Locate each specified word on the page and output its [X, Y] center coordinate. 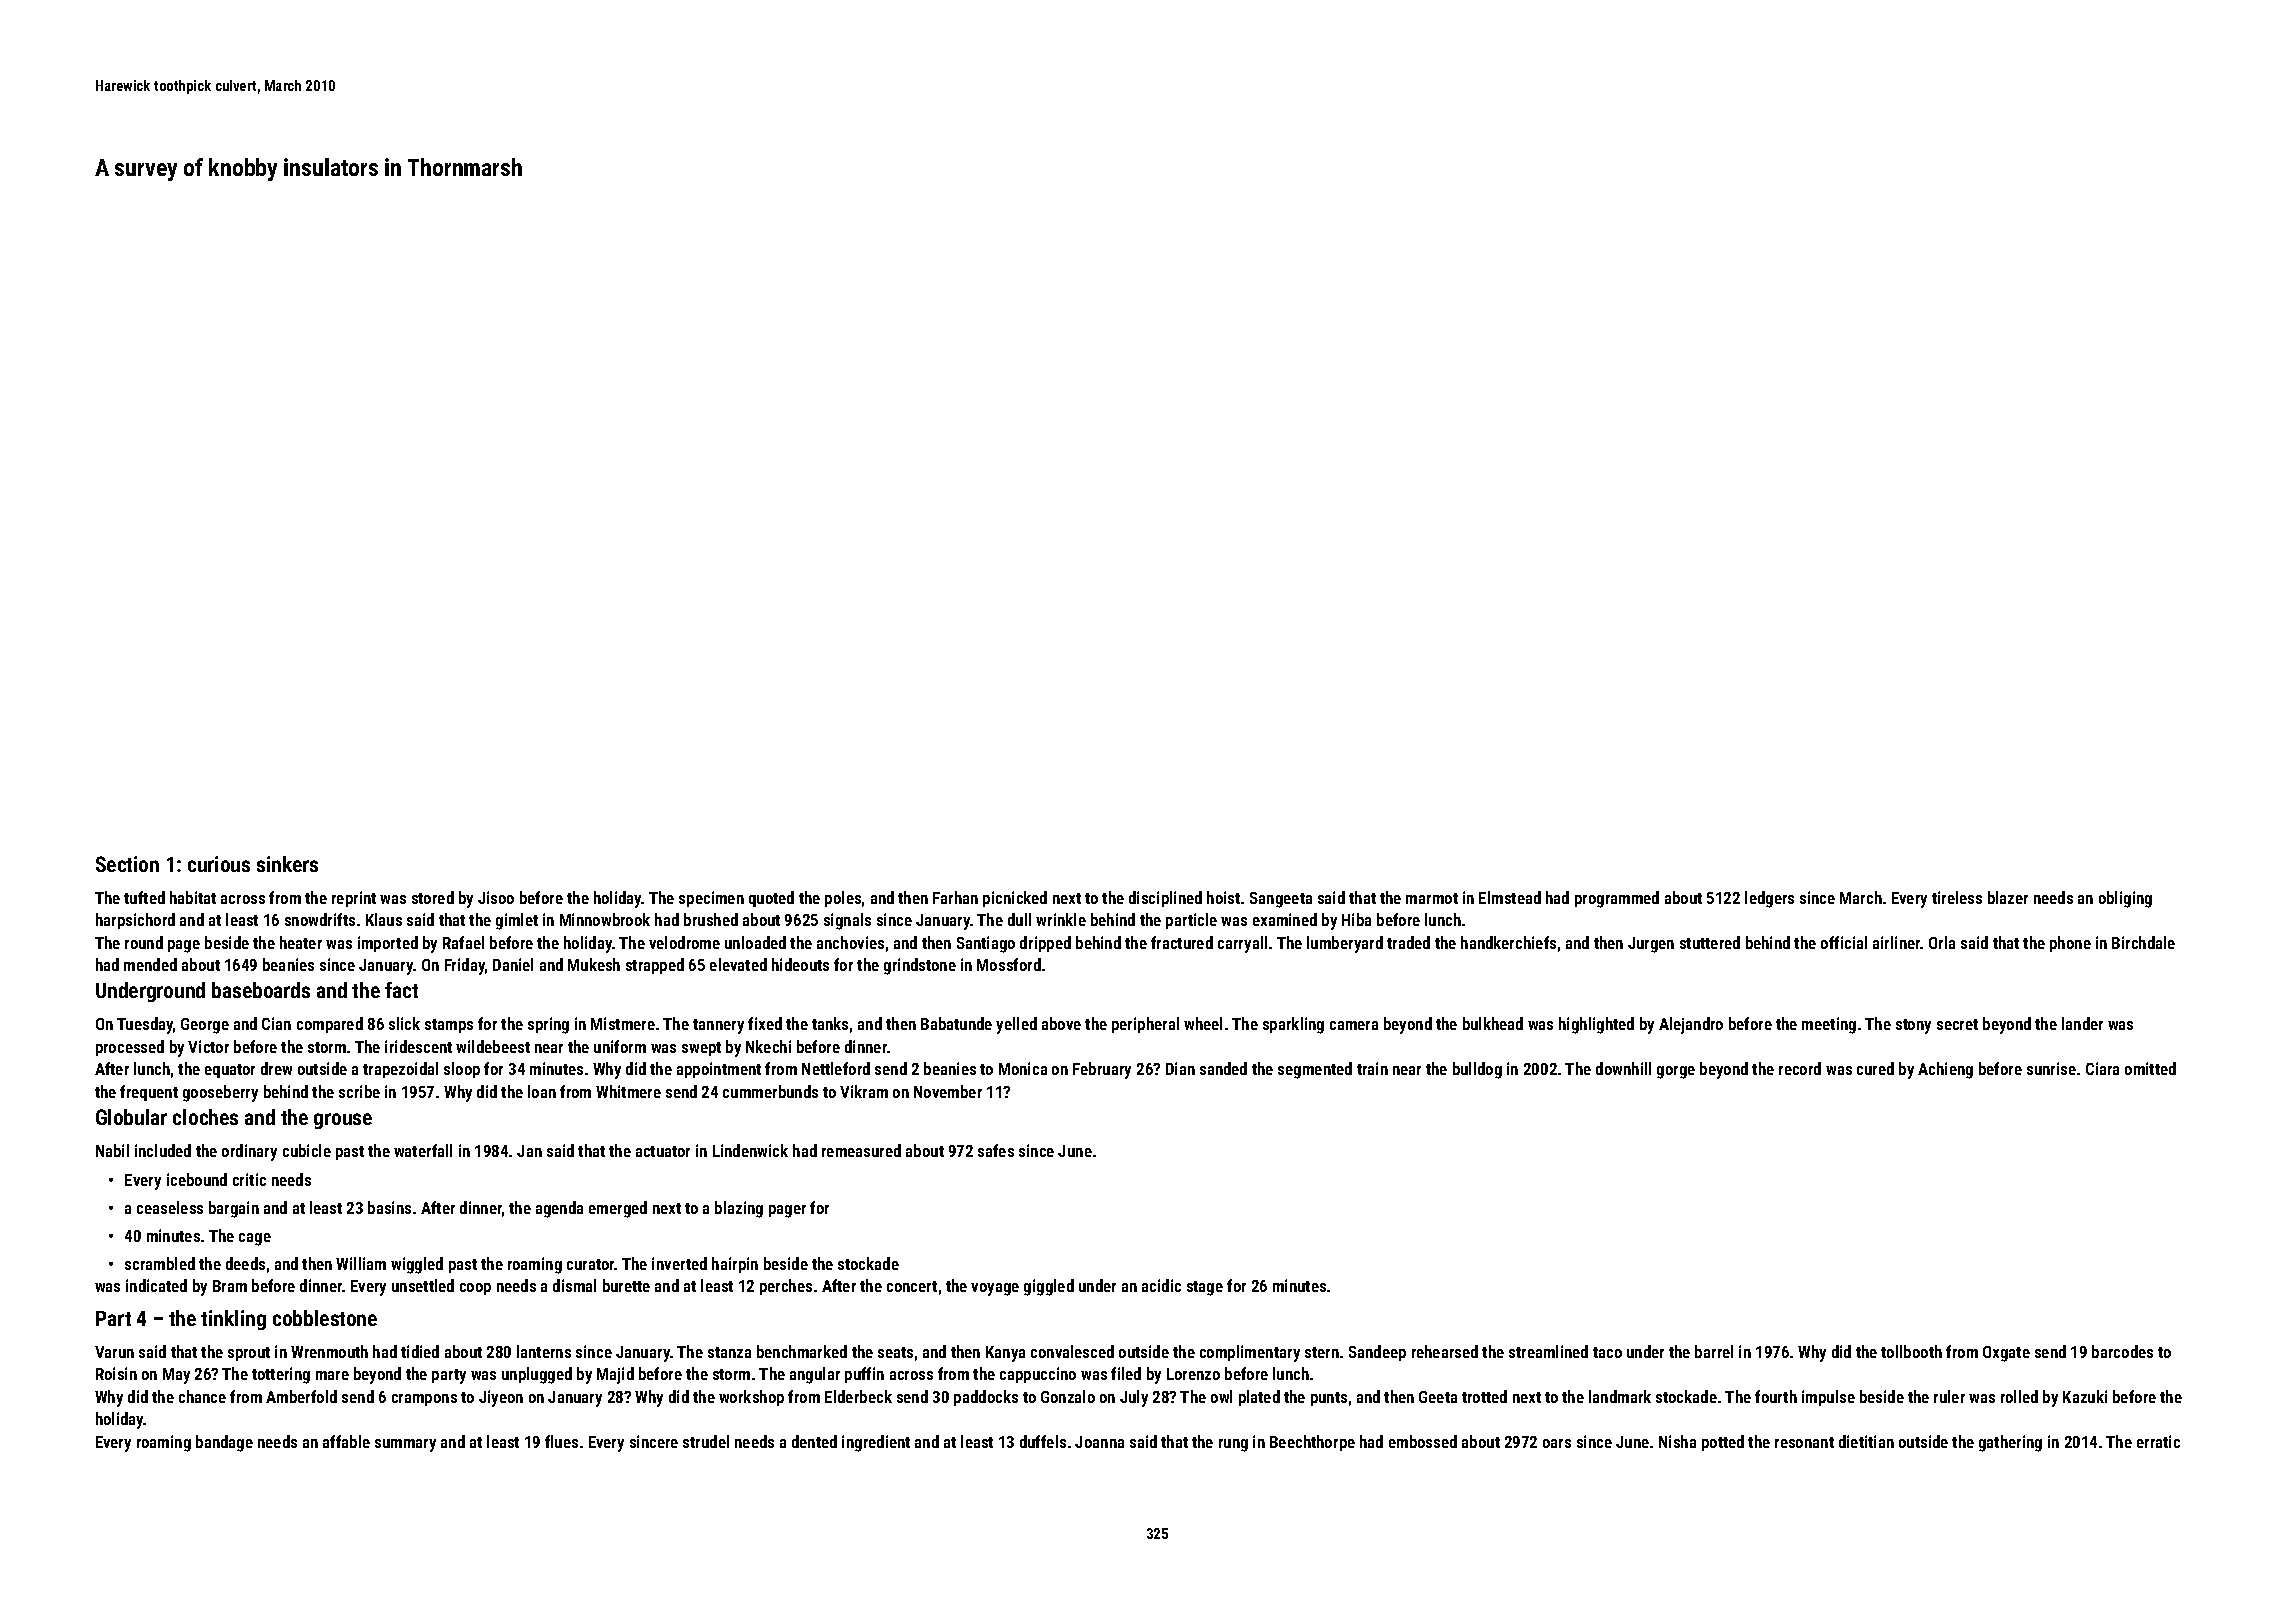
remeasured [861, 1150]
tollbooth [1911, 1351]
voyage [995, 1289]
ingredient [876, 1443]
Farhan [955, 897]
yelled [1016, 1025]
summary [405, 1445]
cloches [205, 1117]
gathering [2010, 1443]
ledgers [1769, 899]
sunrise [2051, 1068]
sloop [462, 1070]
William [361, 1263]
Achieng [1945, 1070]
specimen [711, 899]
